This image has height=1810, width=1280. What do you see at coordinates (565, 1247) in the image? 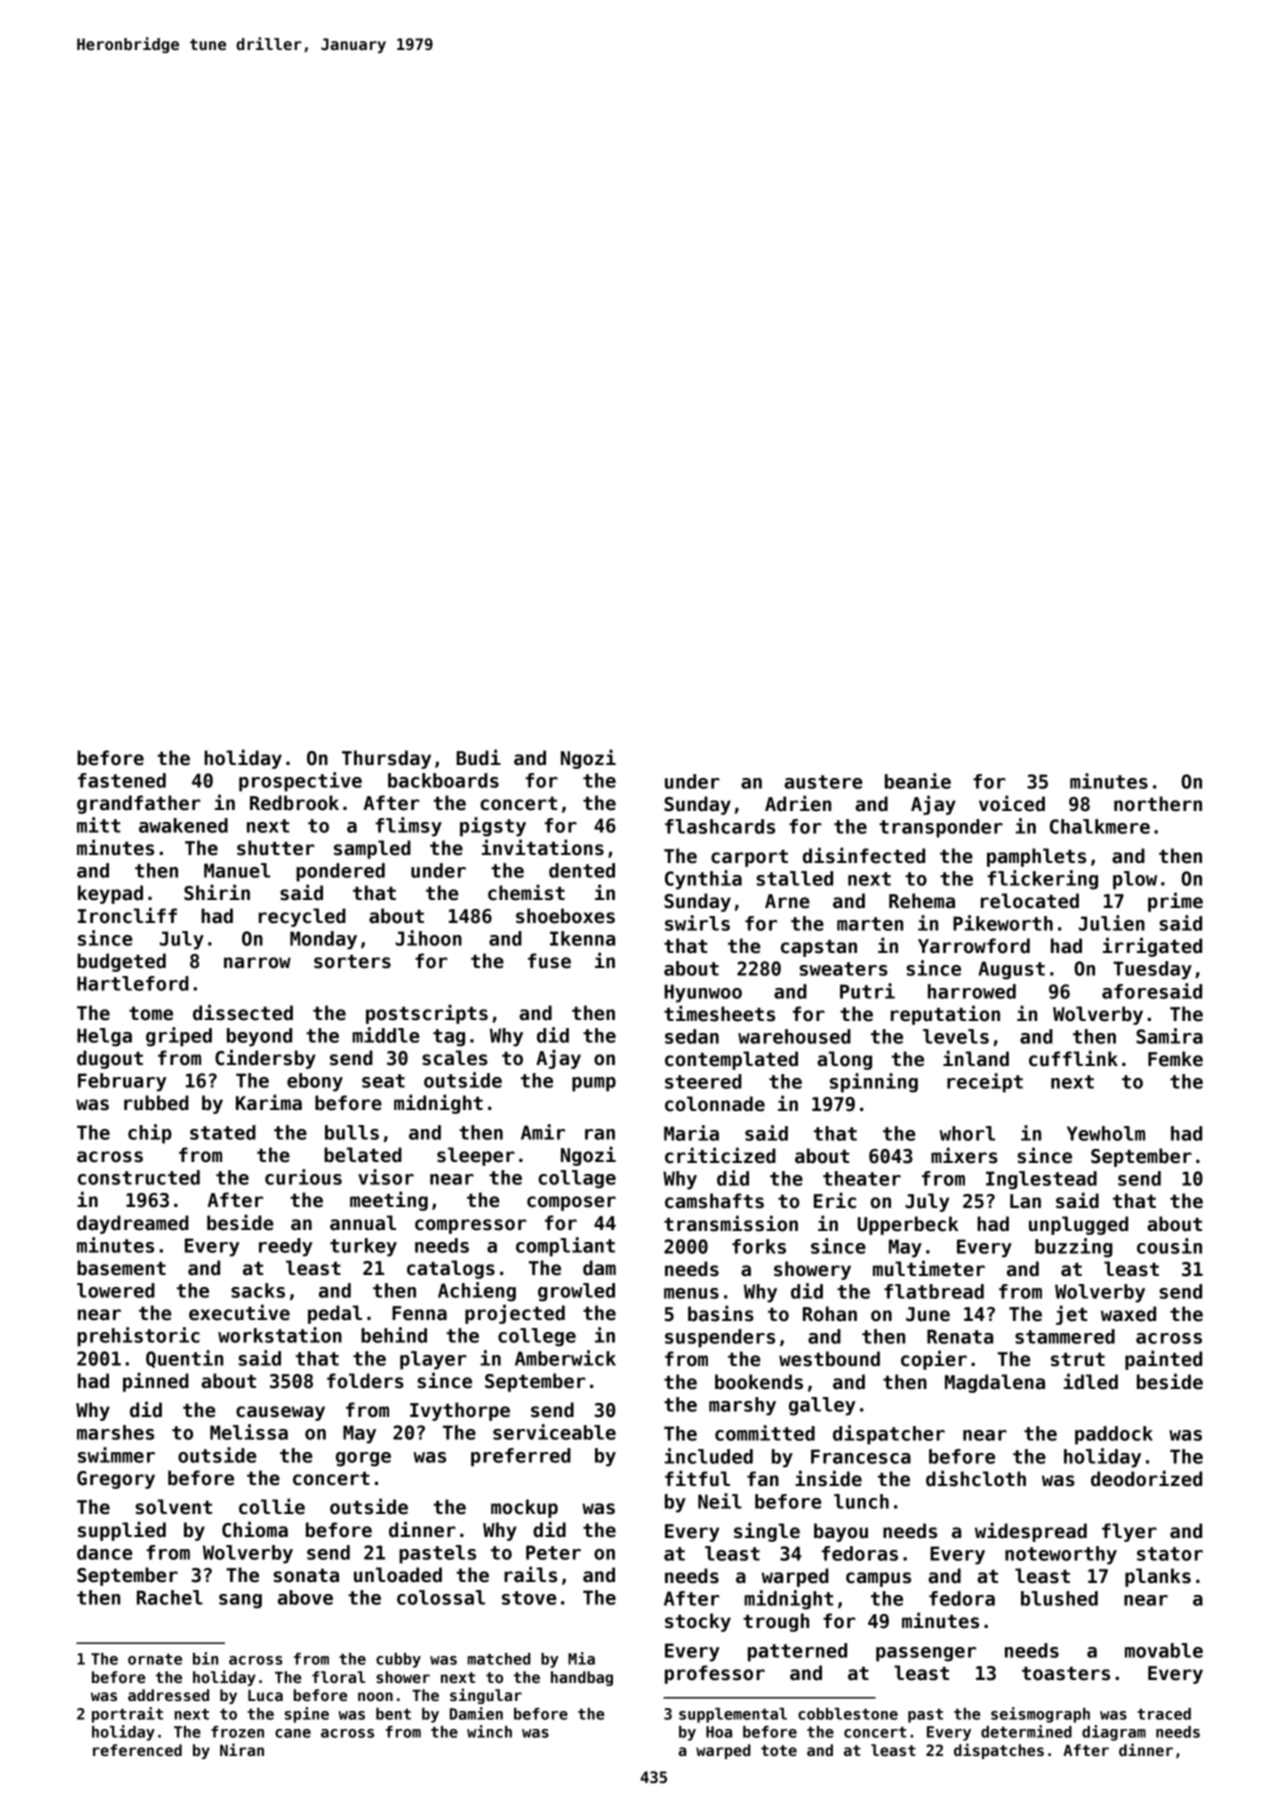
I see `compliant` at bounding box center [565, 1247].
